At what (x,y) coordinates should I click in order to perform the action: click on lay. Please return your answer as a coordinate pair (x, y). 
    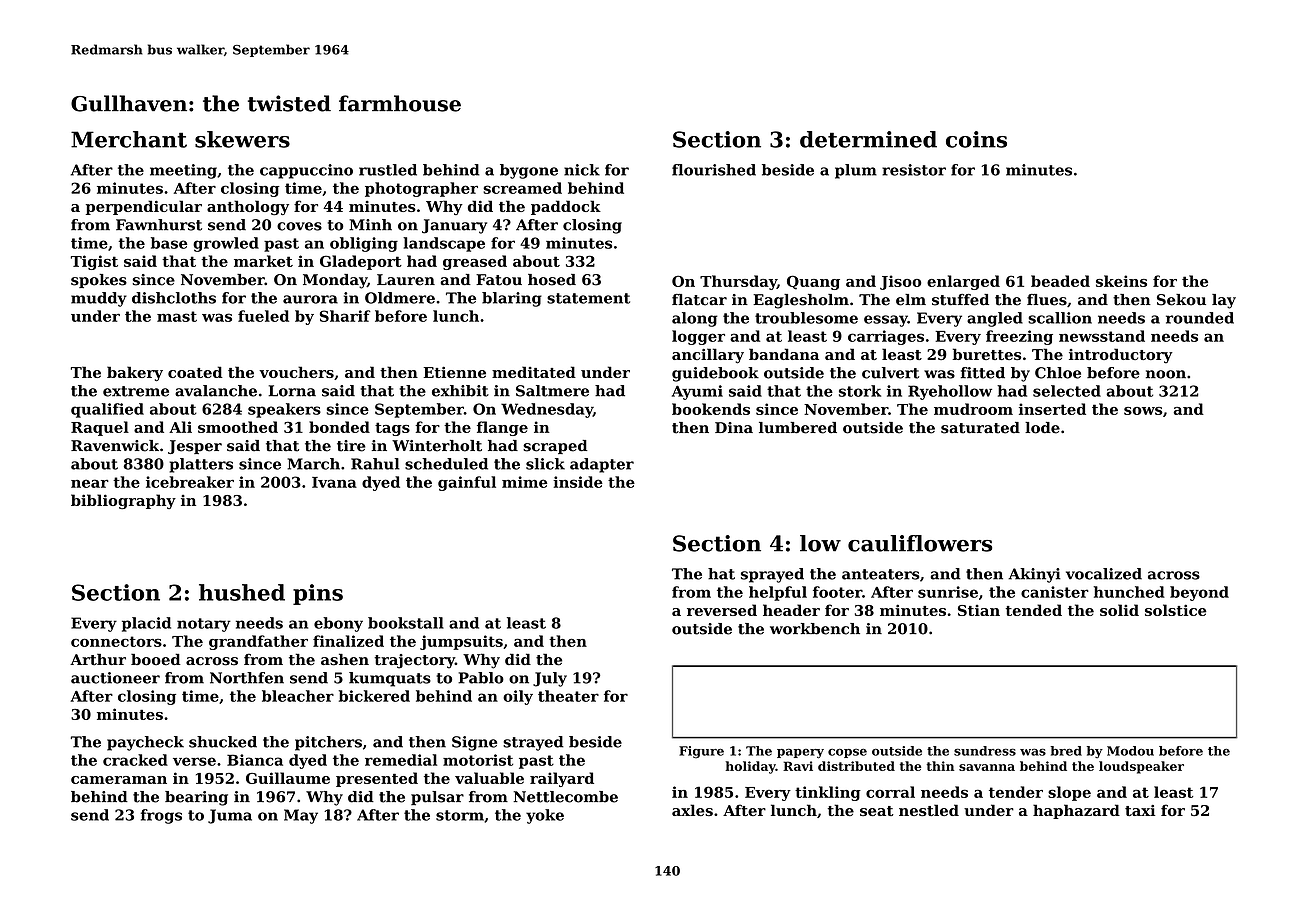
    Looking at the image, I should click on (1224, 301).
